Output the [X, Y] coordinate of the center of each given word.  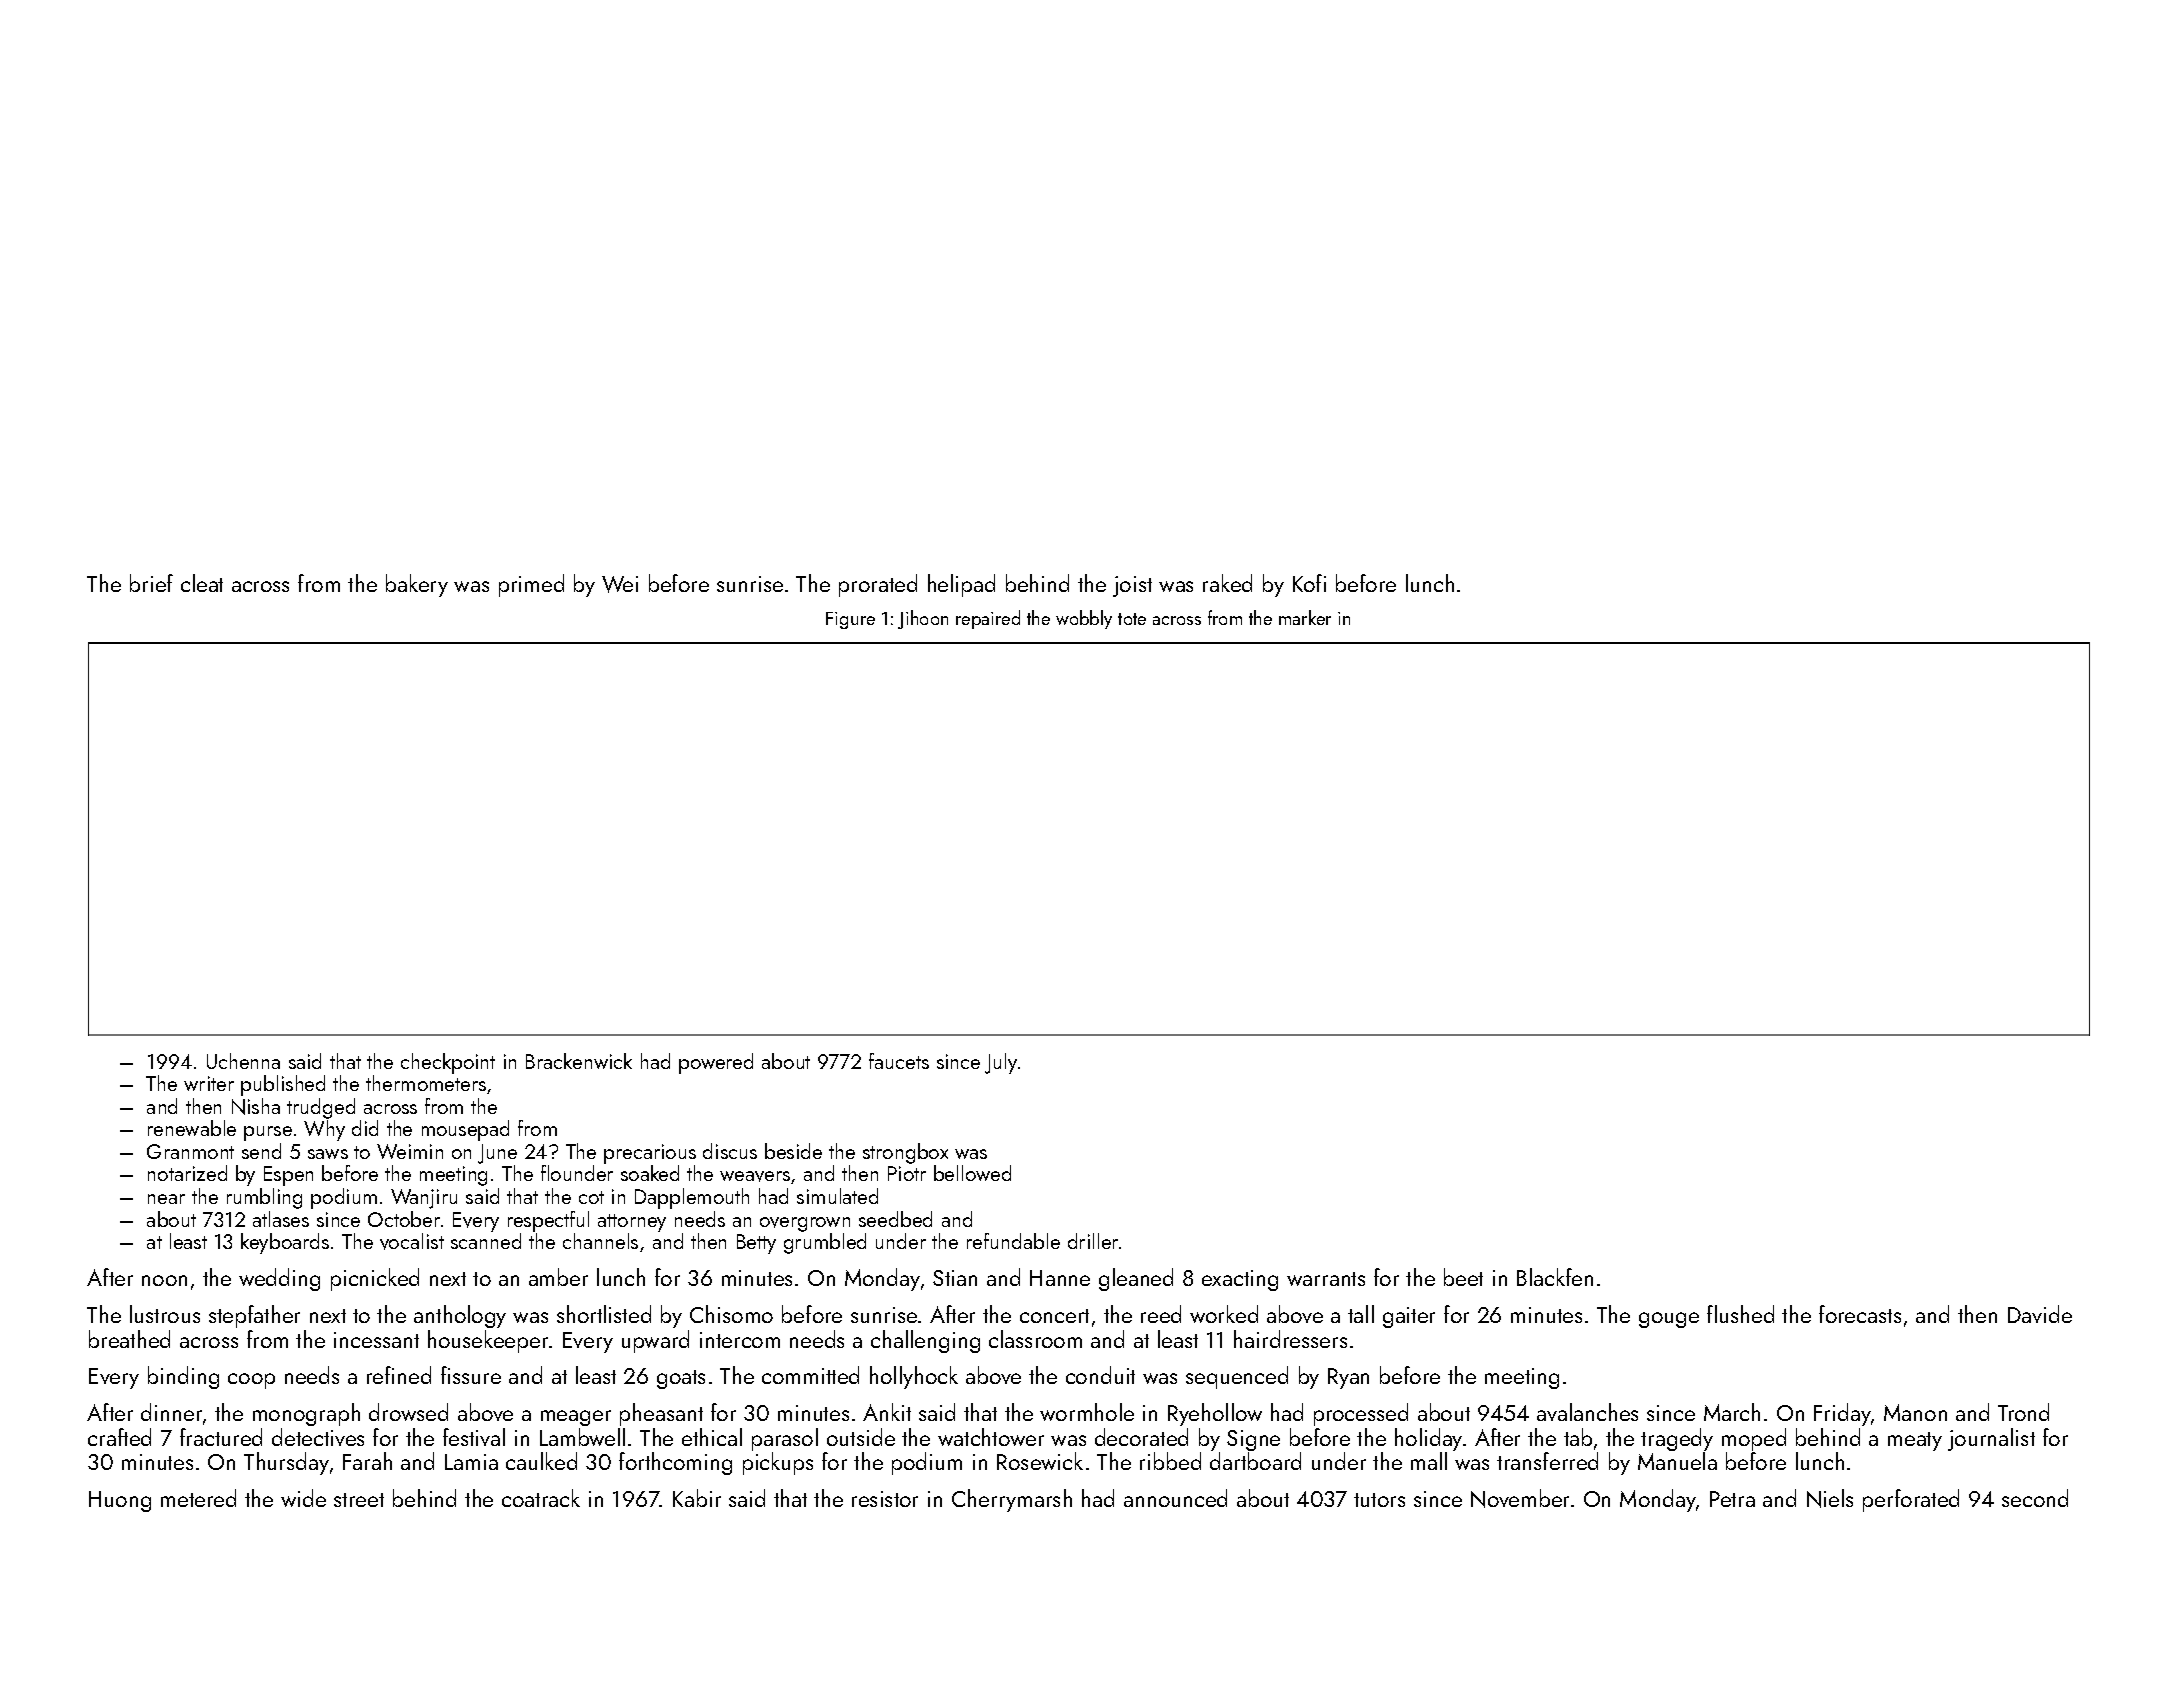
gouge [1669, 1320]
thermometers [426, 1083]
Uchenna [243, 1061]
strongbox [905, 1153]
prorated [878, 585]
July [1001, 1063]
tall [1361, 1314]
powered [716, 1063]
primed [531, 585]
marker [1305, 617]
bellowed [972, 1173]
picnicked [375, 1279]
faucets [899, 1061]
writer [209, 1083]
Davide [2040, 1314]
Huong [120, 1501]
